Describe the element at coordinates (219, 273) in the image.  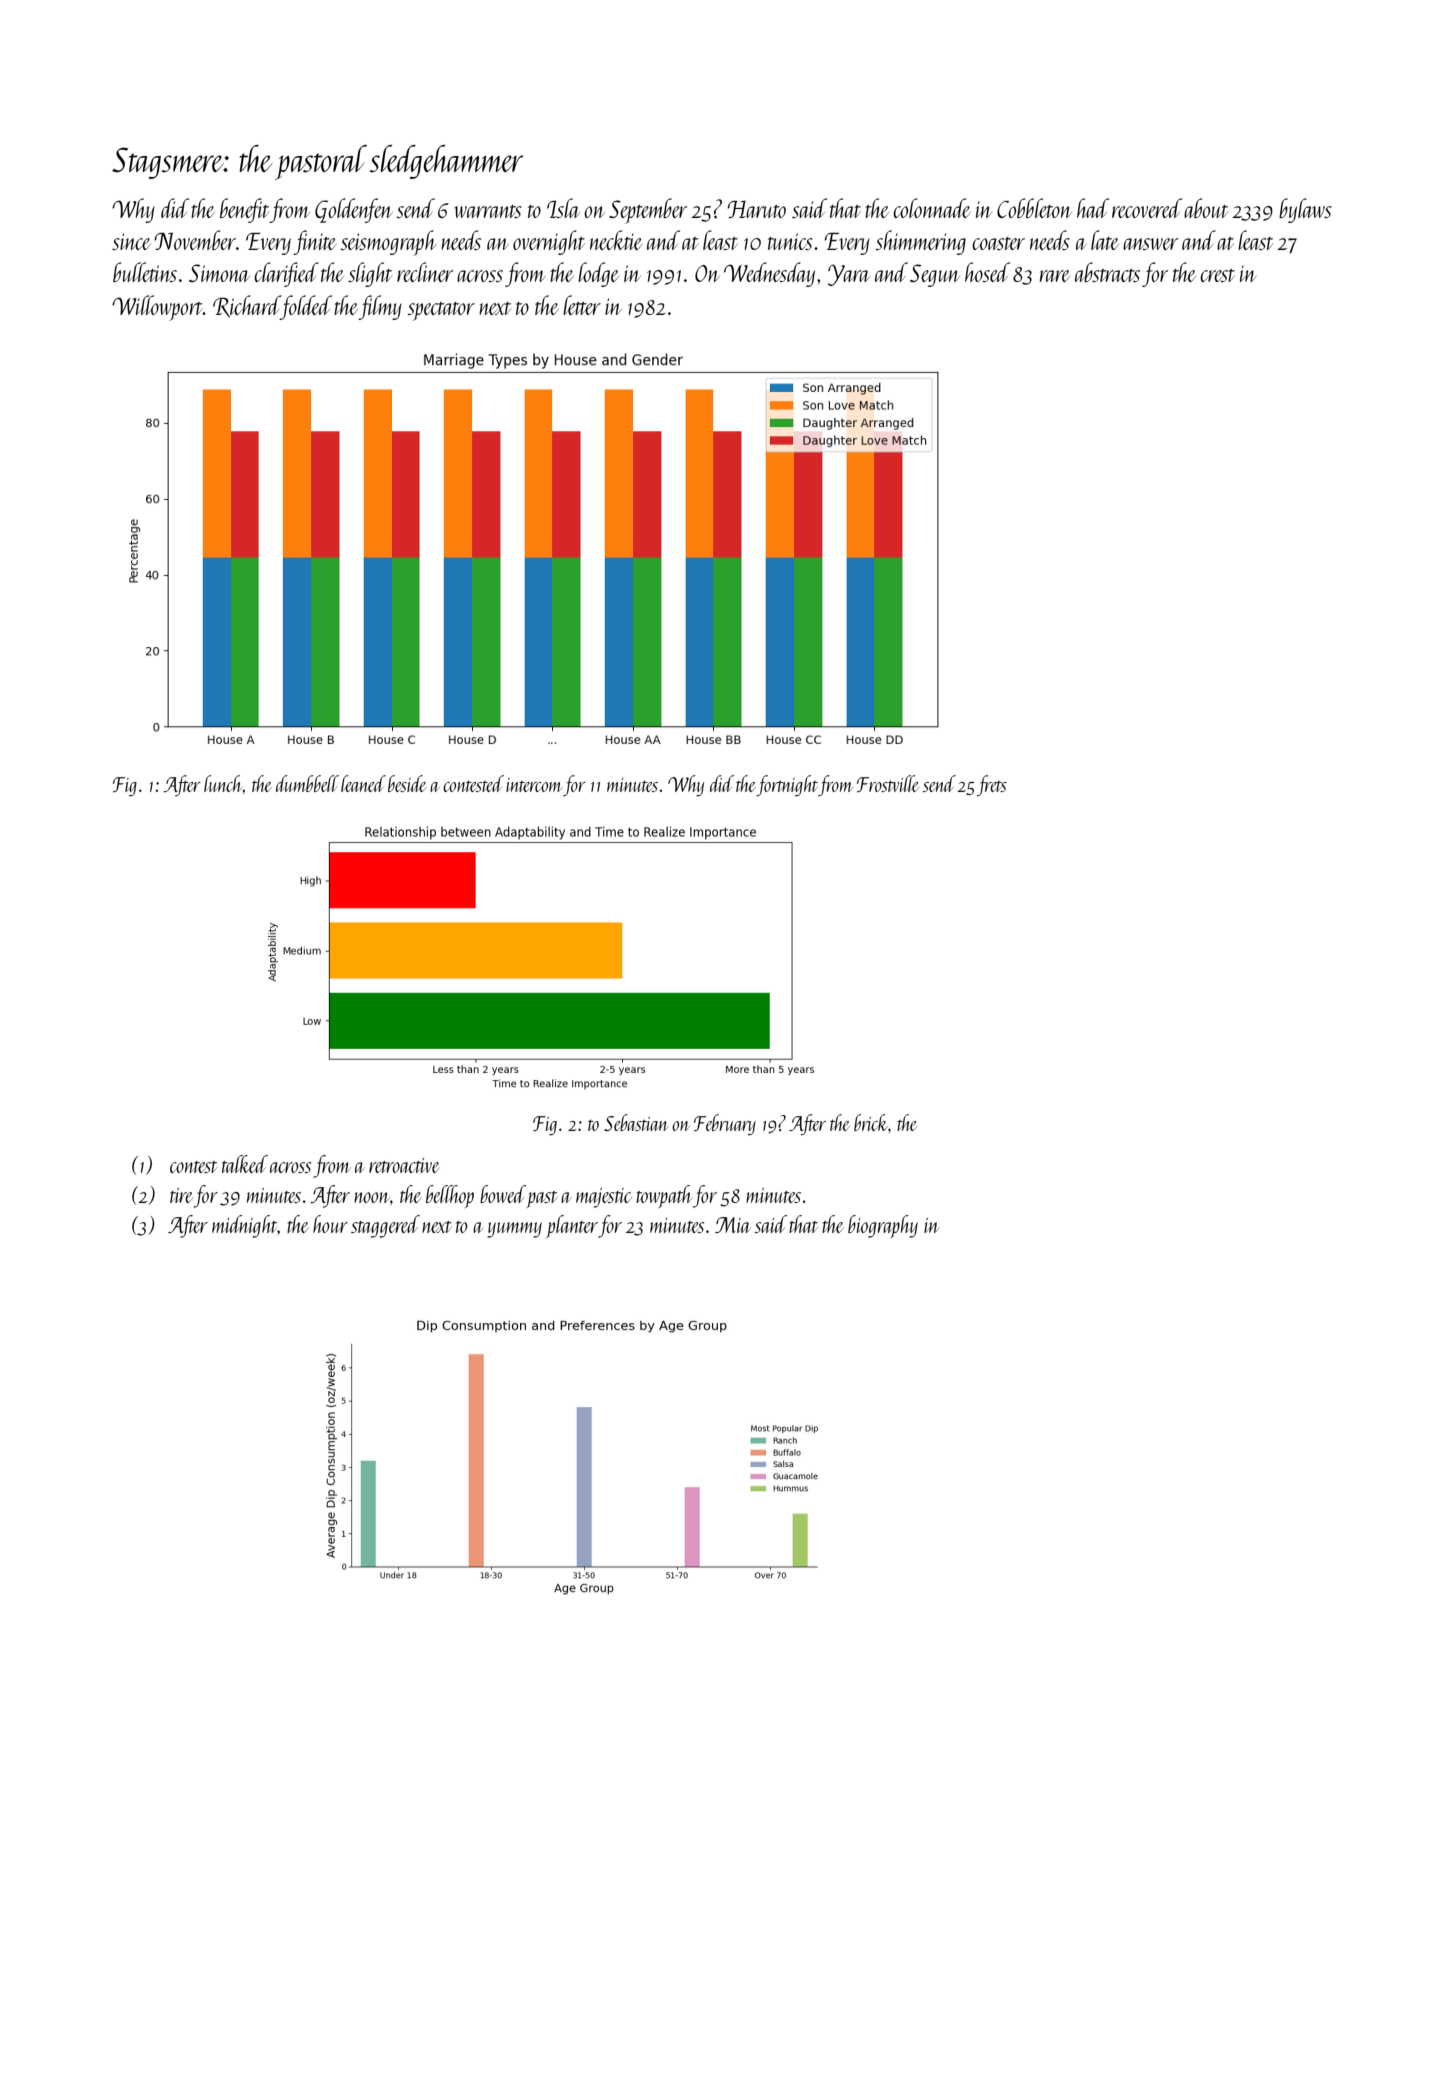
I see `Simona` at that location.
